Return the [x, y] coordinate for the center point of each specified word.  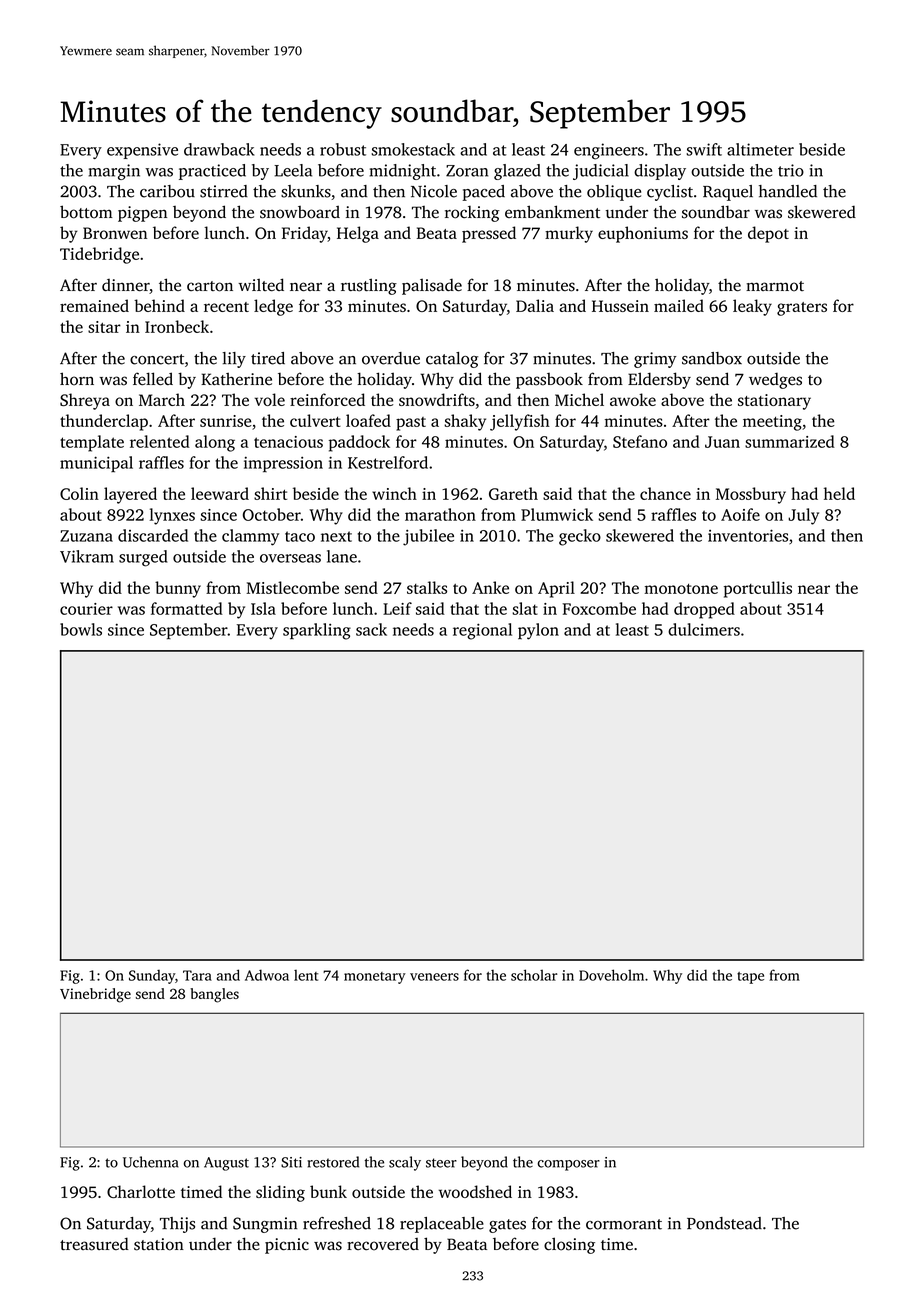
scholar [534, 975]
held [839, 493]
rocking [472, 214]
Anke [490, 587]
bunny [178, 589]
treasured [94, 1244]
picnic [287, 1246]
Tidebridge [99, 255]
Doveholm [611, 975]
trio [791, 170]
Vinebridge [95, 995]
